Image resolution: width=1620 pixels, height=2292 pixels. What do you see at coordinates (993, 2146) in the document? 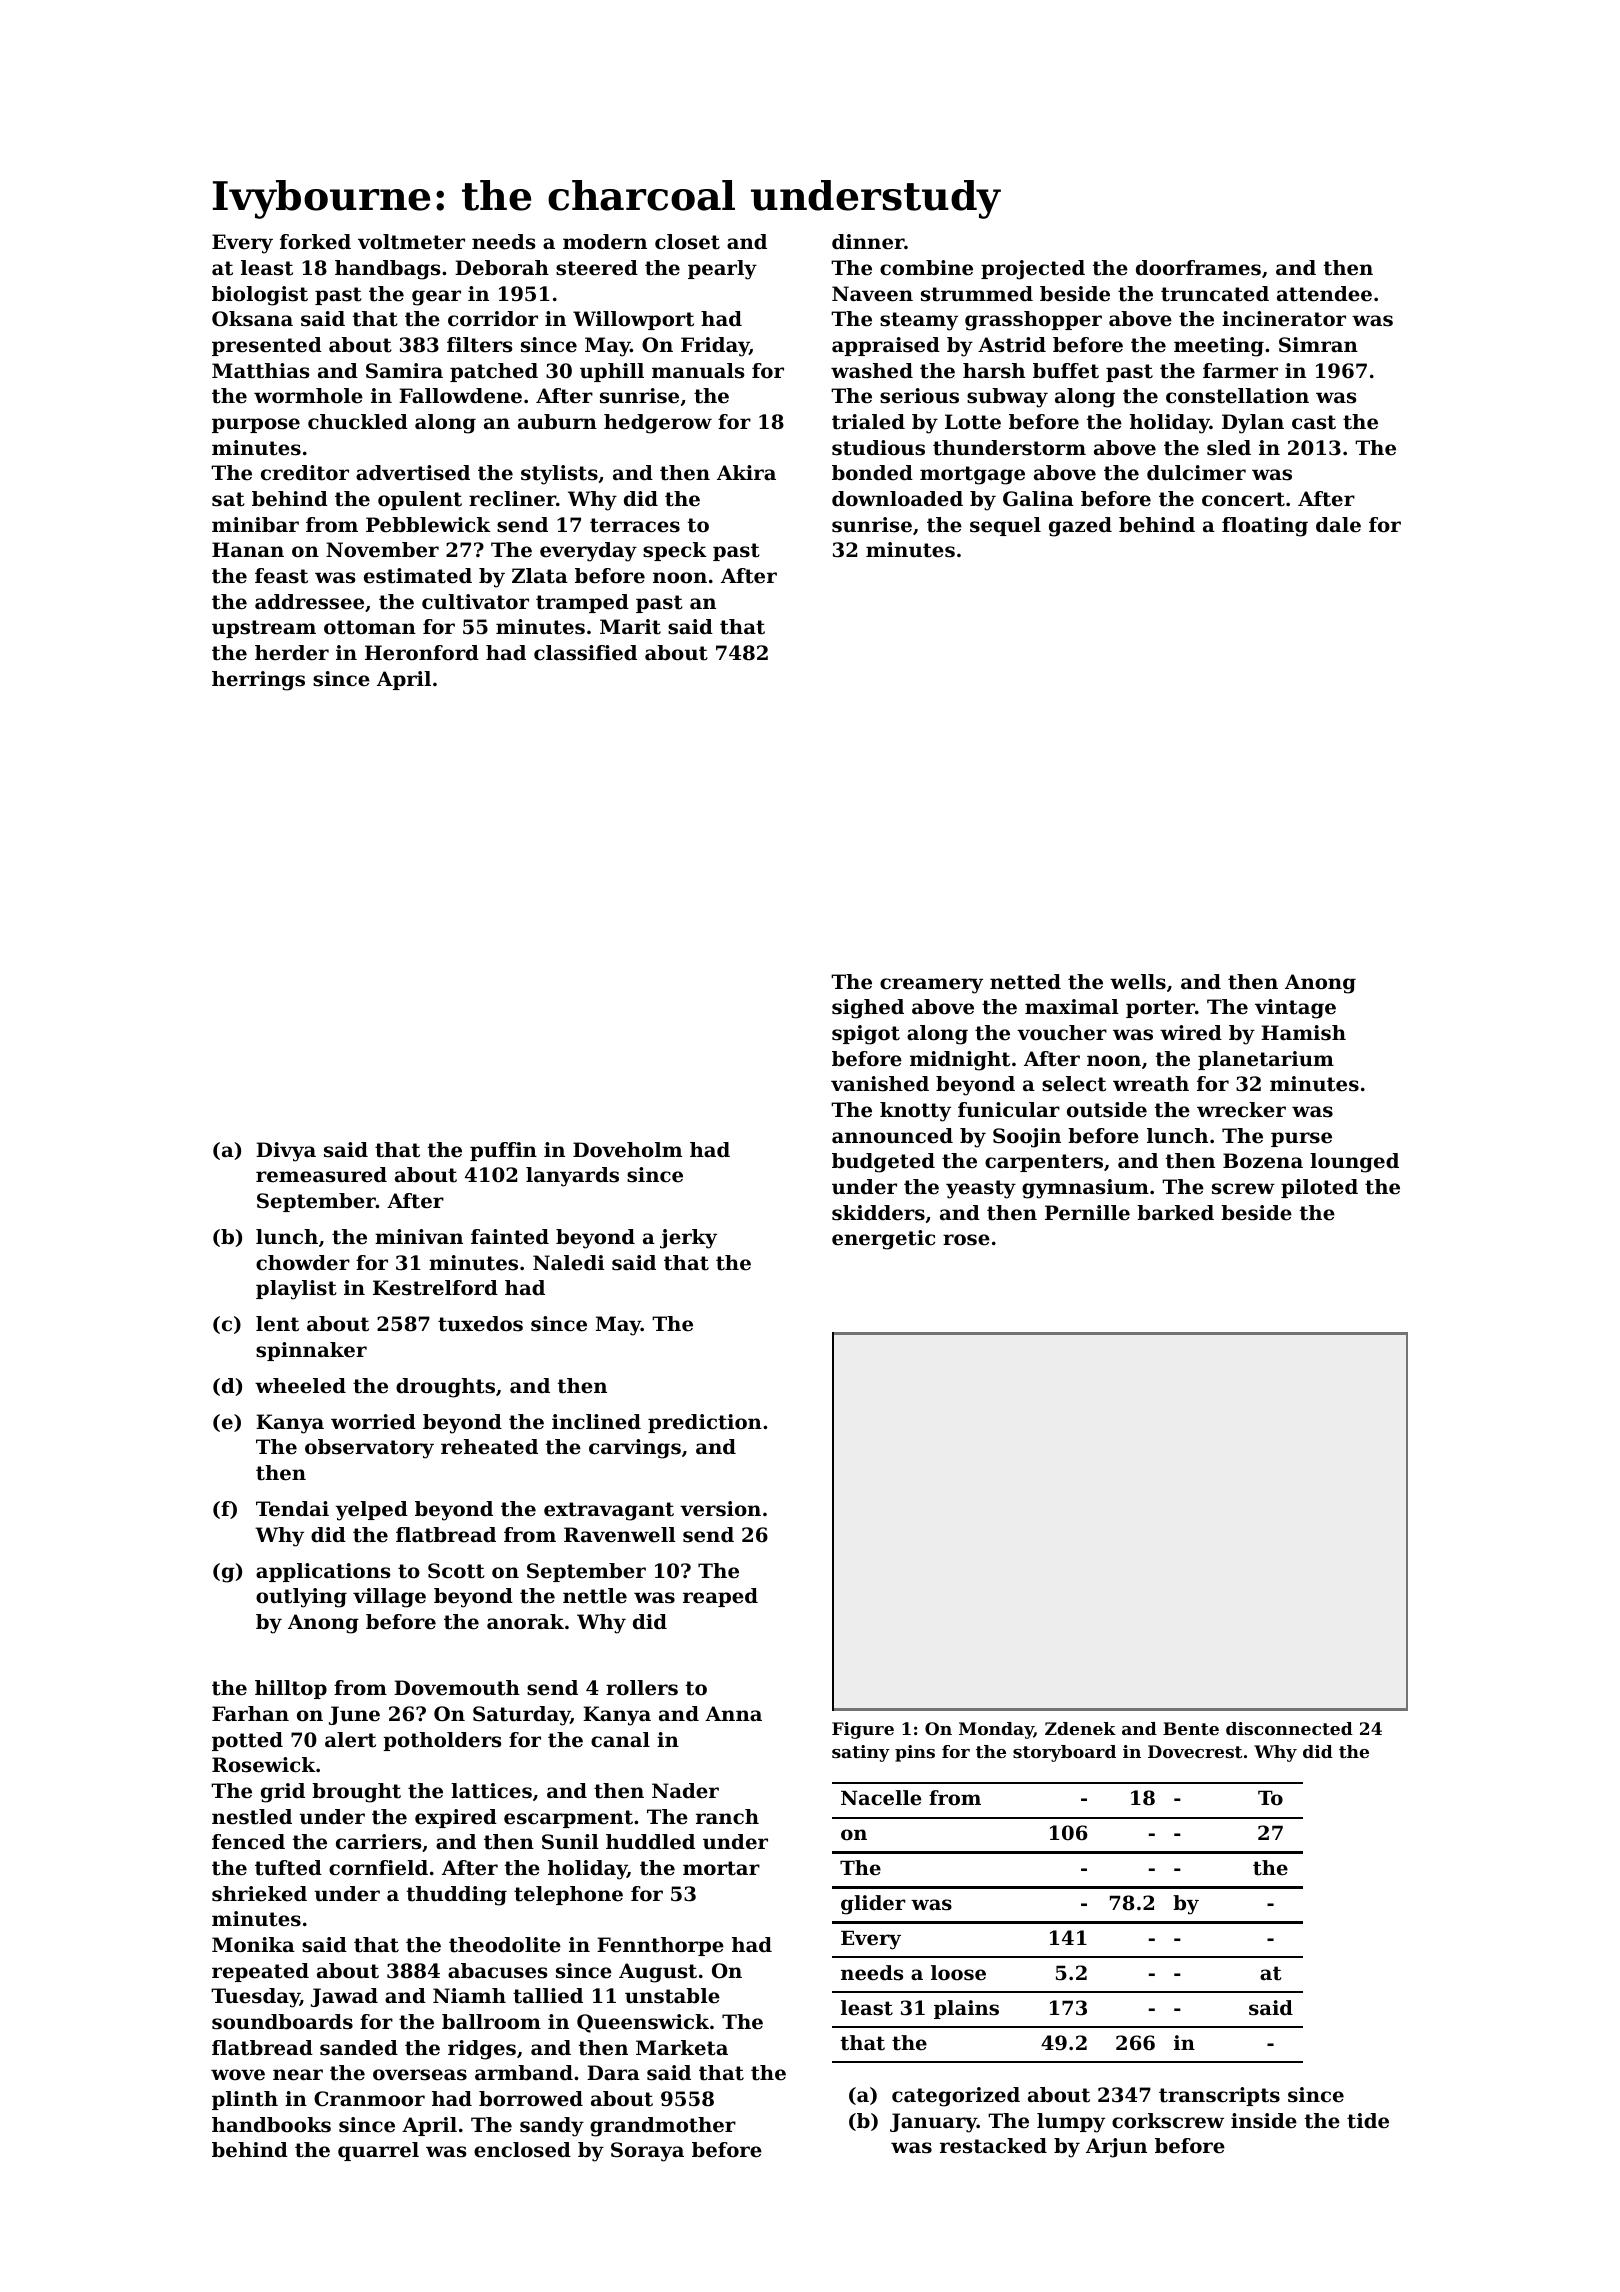
I see `restacked` at bounding box center [993, 2146].
